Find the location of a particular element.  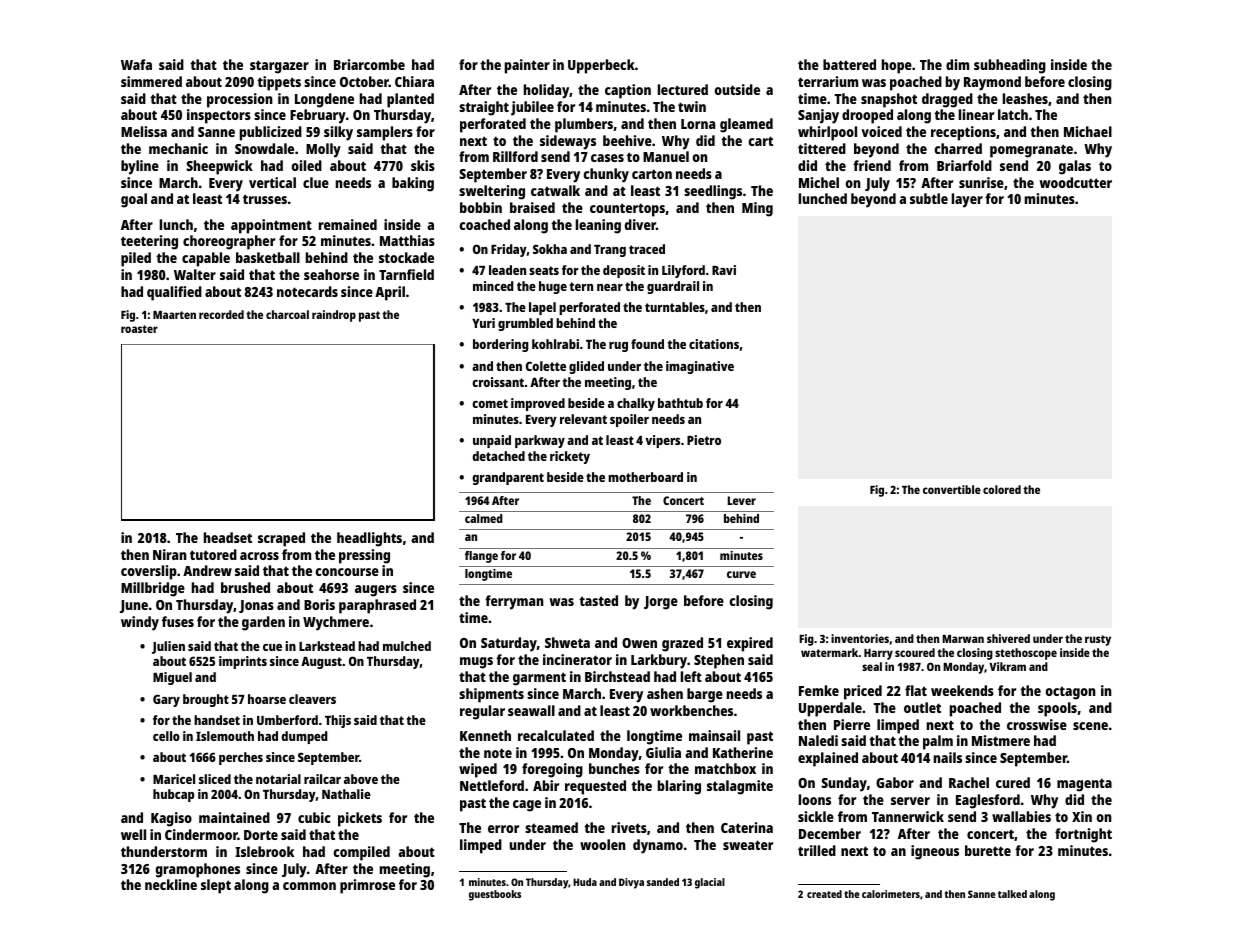

Wafa is located at coordinates (136, 64).
